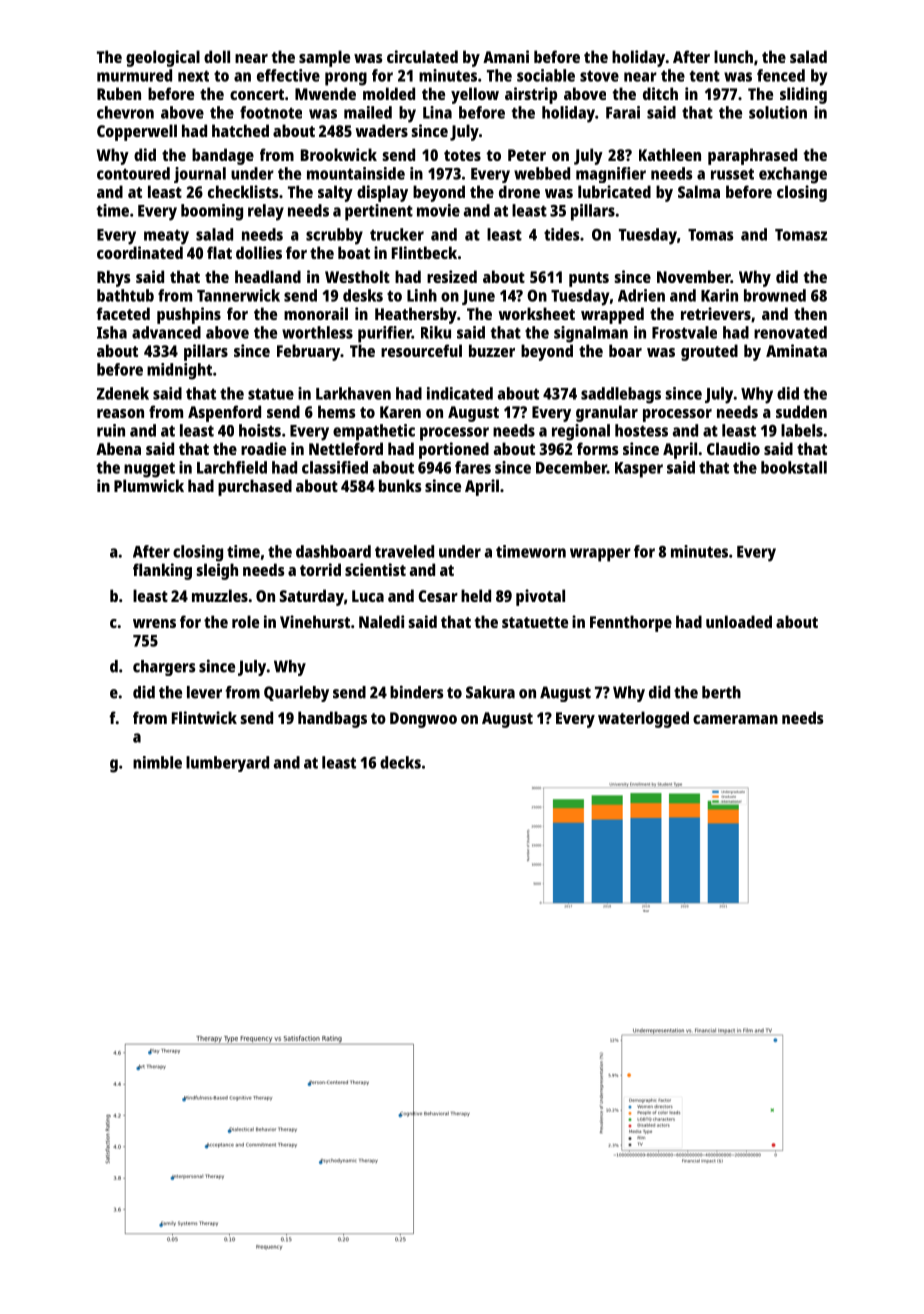  I want to click on tent, so click(705, 76).
